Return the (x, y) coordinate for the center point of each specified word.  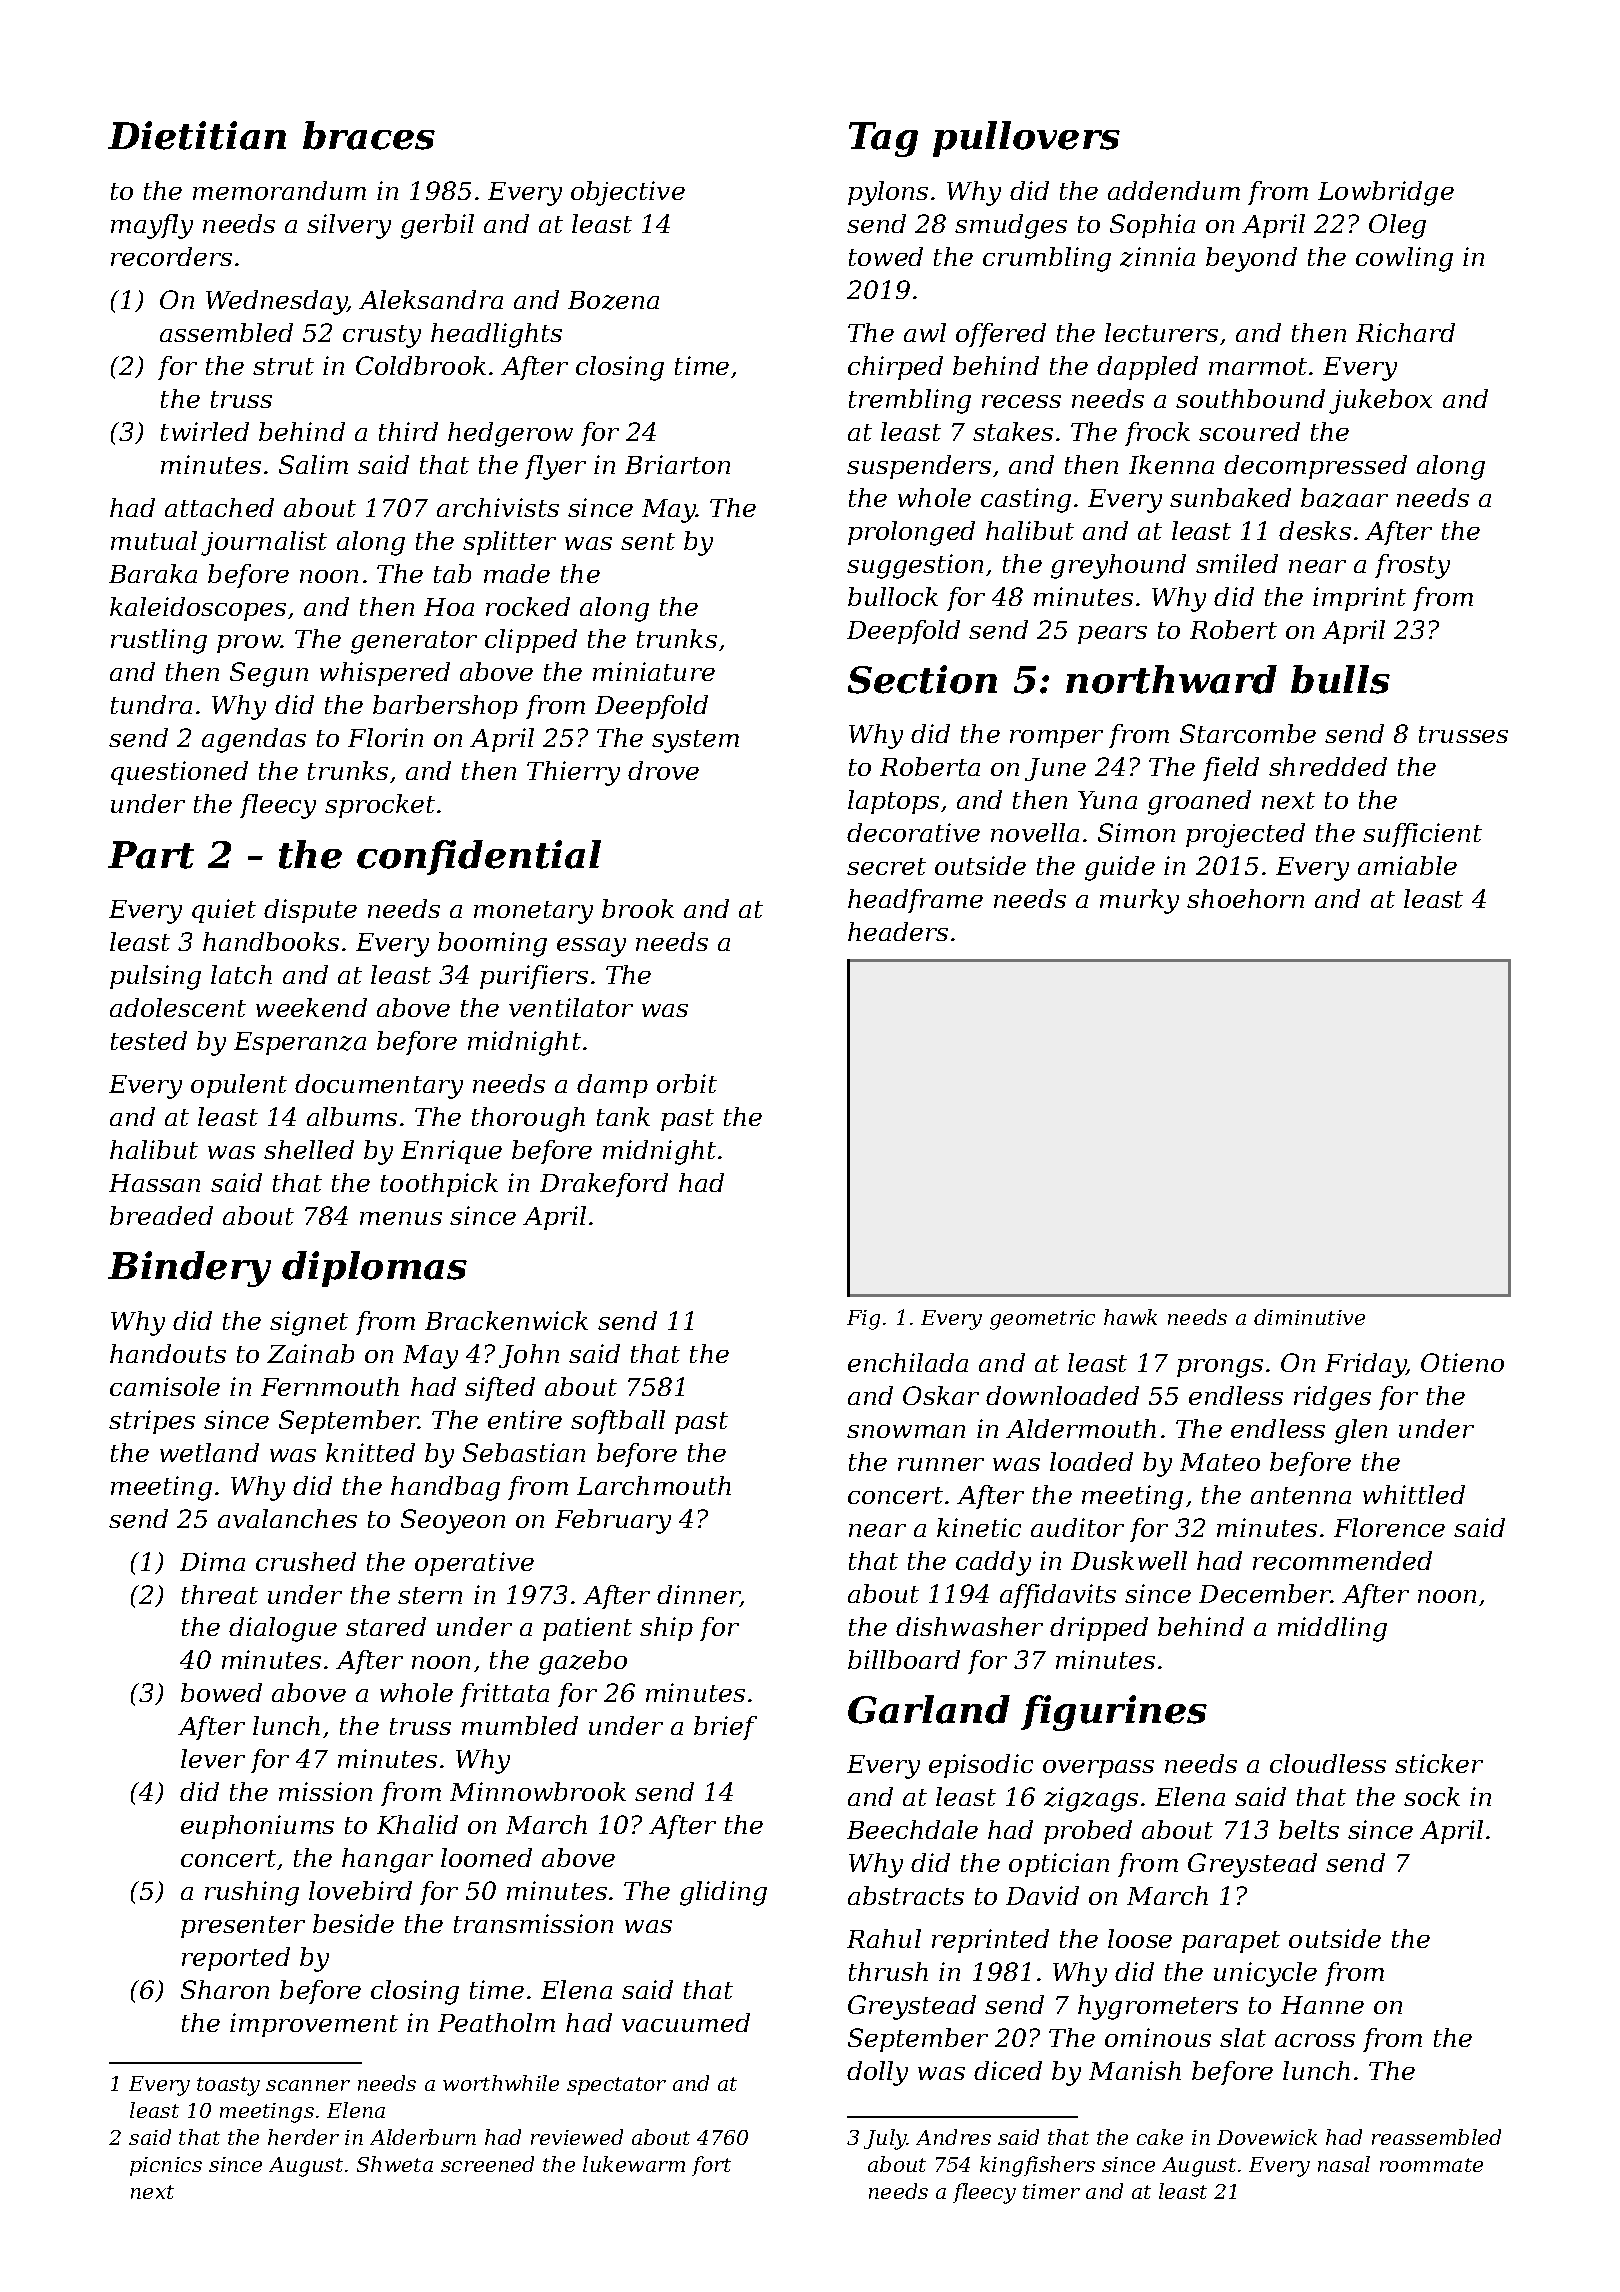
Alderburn (423, 2137)
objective (628, 193)
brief (725, 1728)
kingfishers (1037, 2166)
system (695, 741)
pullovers (1026, 139)
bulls (1340, 679)
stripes (152, 1422)
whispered (385, 674)
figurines (1114, 1713)
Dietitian (197, 135)
